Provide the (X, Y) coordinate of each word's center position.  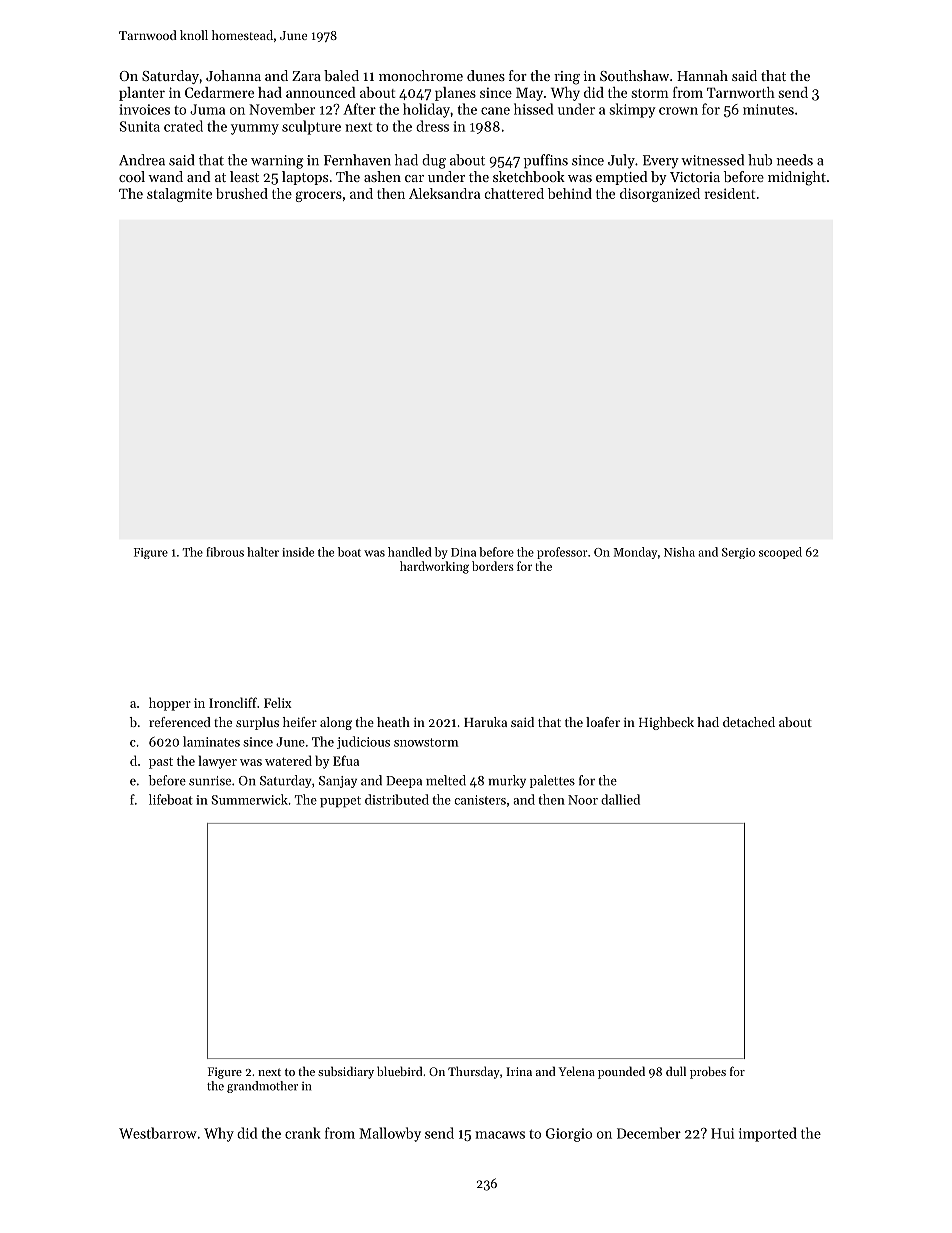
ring (567, 78)
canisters (480, 800)
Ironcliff (233, 702)
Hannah (702, 75)
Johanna (233, 75)
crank (303, 1133)
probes (708, 1072)
